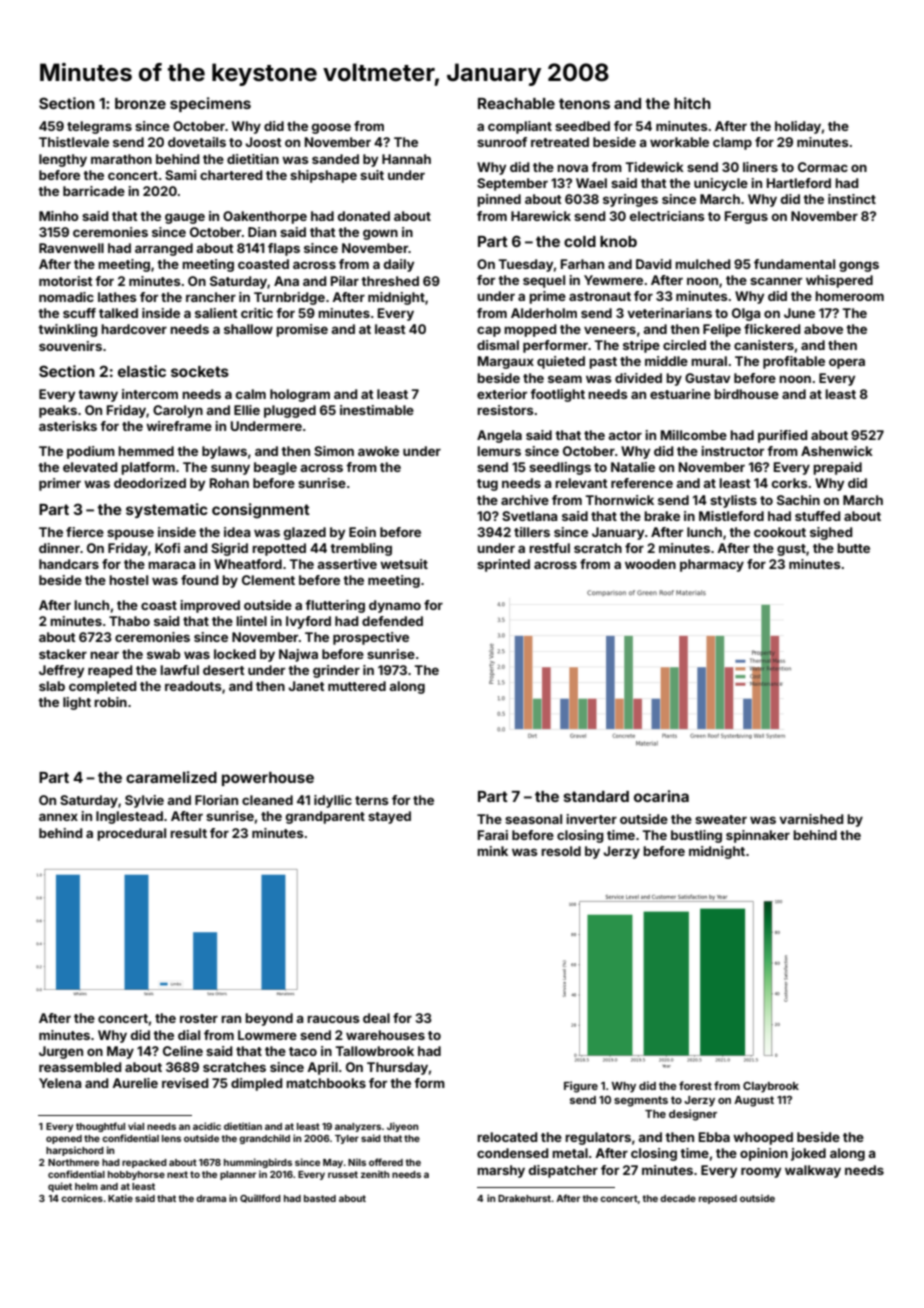 The height and width of the document is (1308, 924). Describe the element at coordinates (584, 103) in the document. I see `tenons` at that location.
